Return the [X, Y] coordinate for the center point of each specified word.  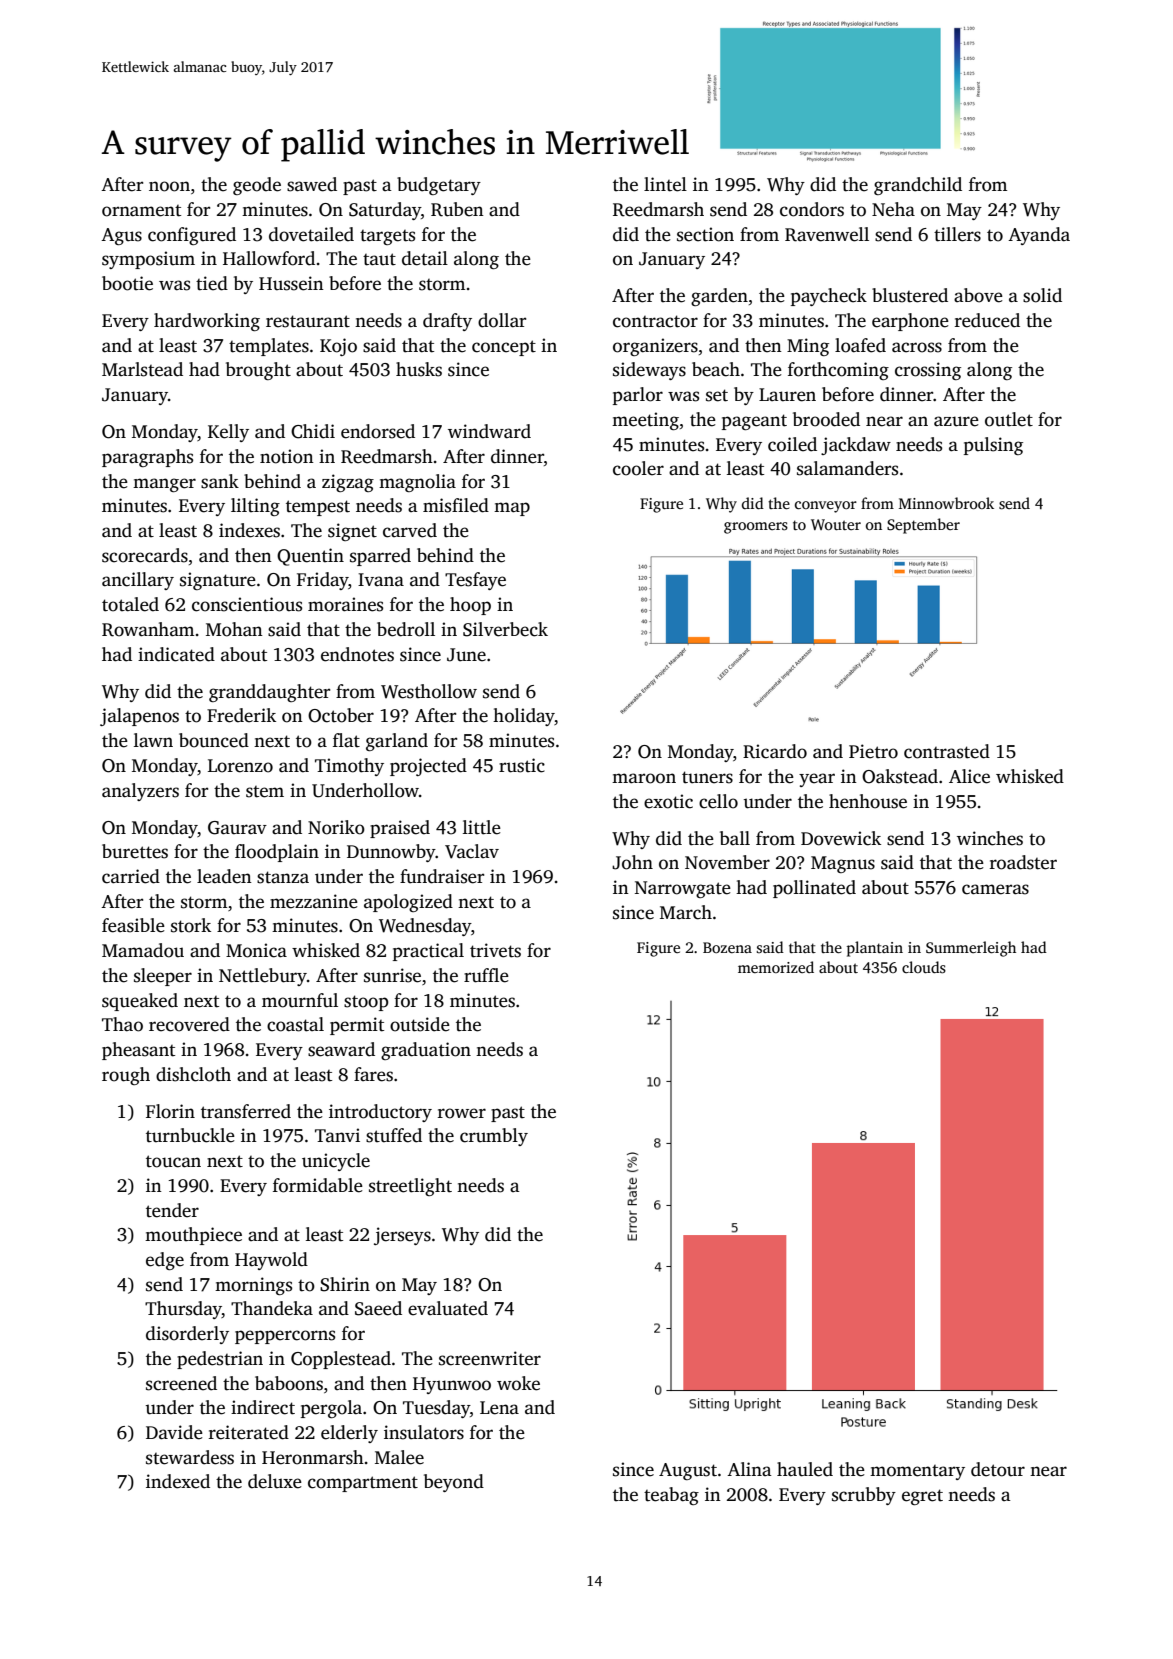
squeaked [140, 1002]
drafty [447, 322]
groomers [756, 528]
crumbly [494, 1137]
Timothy [349, 767]
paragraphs [147, 458]
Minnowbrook [946, 503]
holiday [524, 717]
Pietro [873, 751]
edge [165, 1261]
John [632, 862]
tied [212, 283]
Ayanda [1039, 236]
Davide [174, 1432]
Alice [969, 776]
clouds [924, 967]
